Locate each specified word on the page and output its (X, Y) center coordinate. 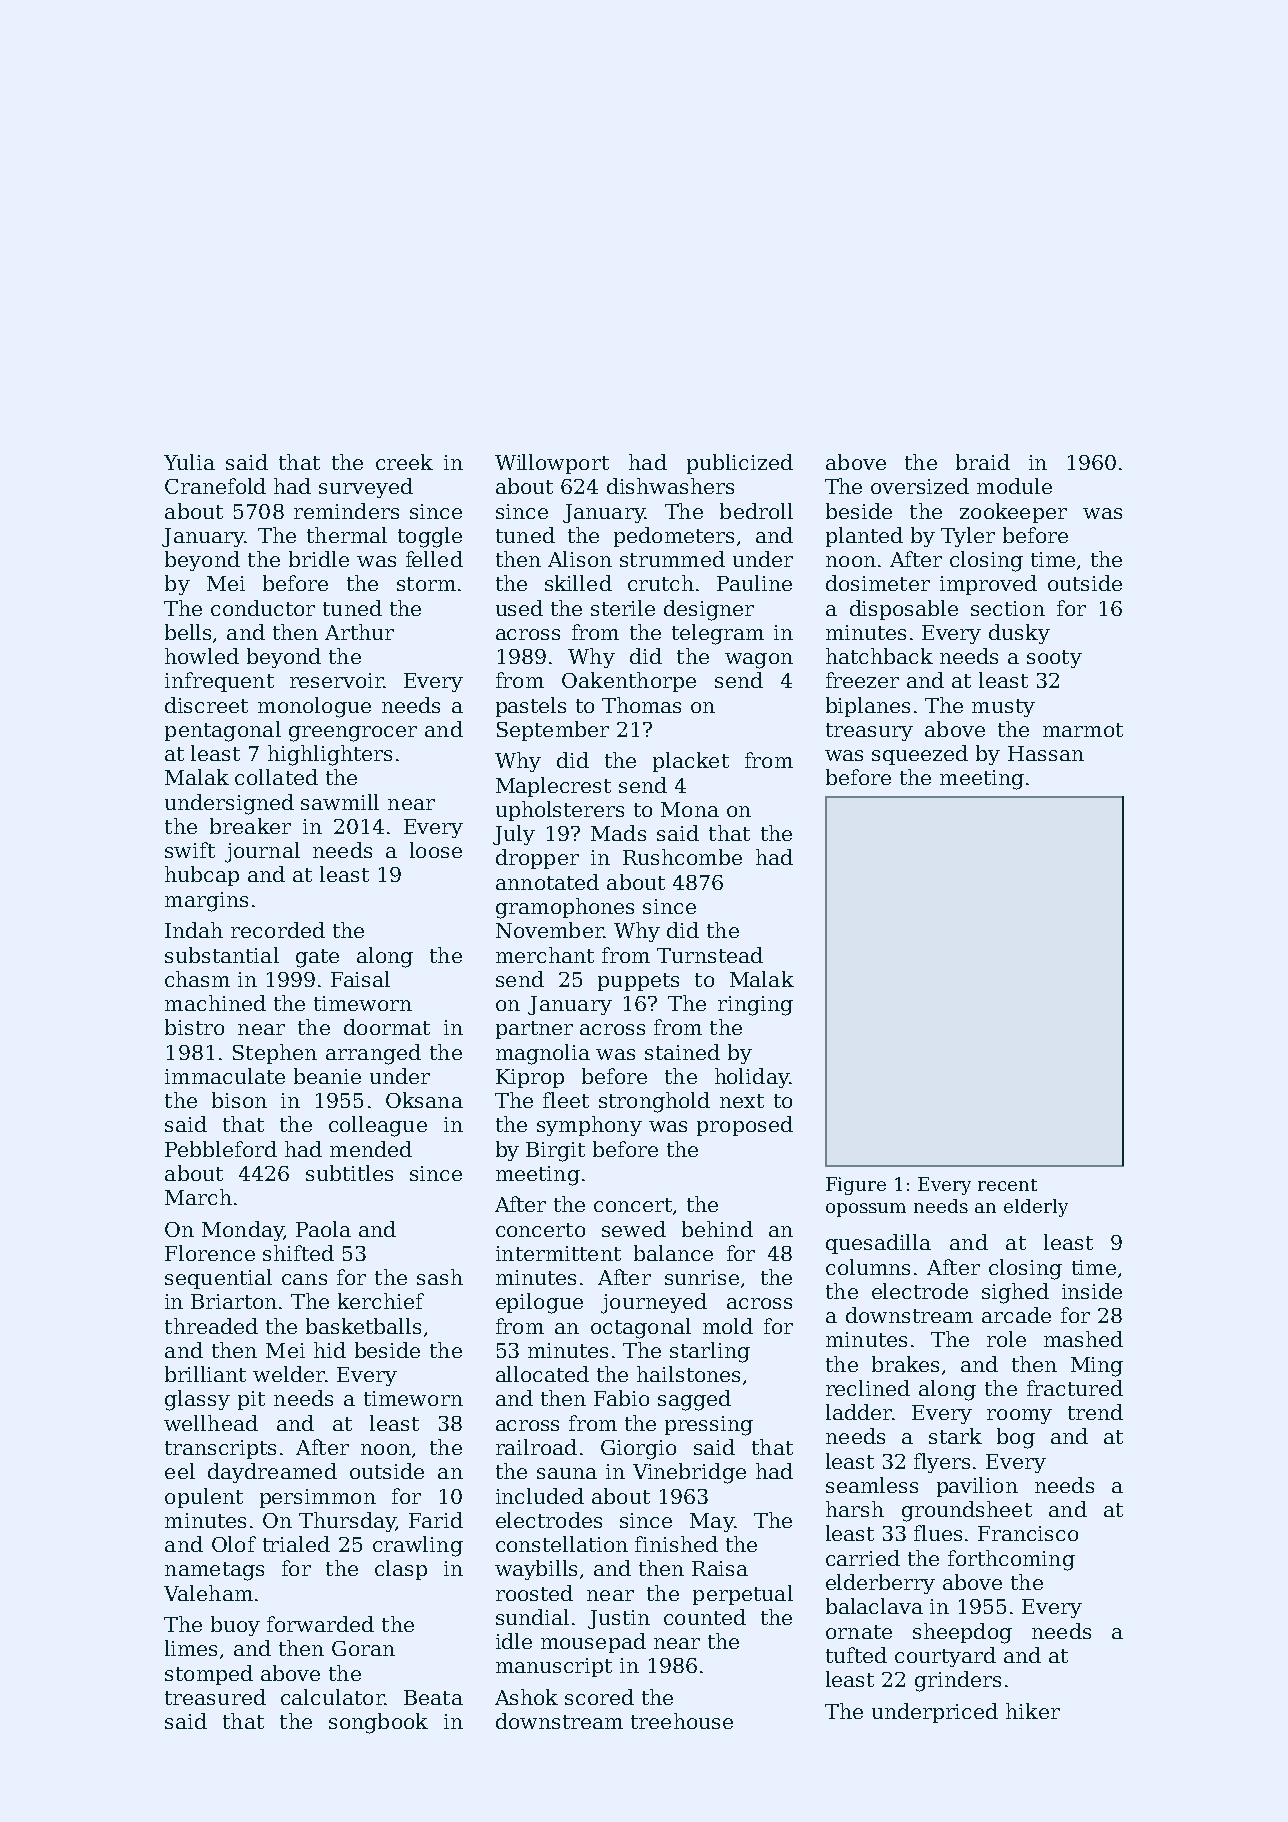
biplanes (868, 707)
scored (599, 1697)
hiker (1033, 1711)
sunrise (702, 1277)
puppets (638, 982)
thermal (347, 535)
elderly (1036, 1208)
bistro (194, 1027)
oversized (920, 486)
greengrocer (353, 734)
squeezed (920, 755)
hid (330, 1350)
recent (1007, 1185)
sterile (623, 608)
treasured (215, 1697)
